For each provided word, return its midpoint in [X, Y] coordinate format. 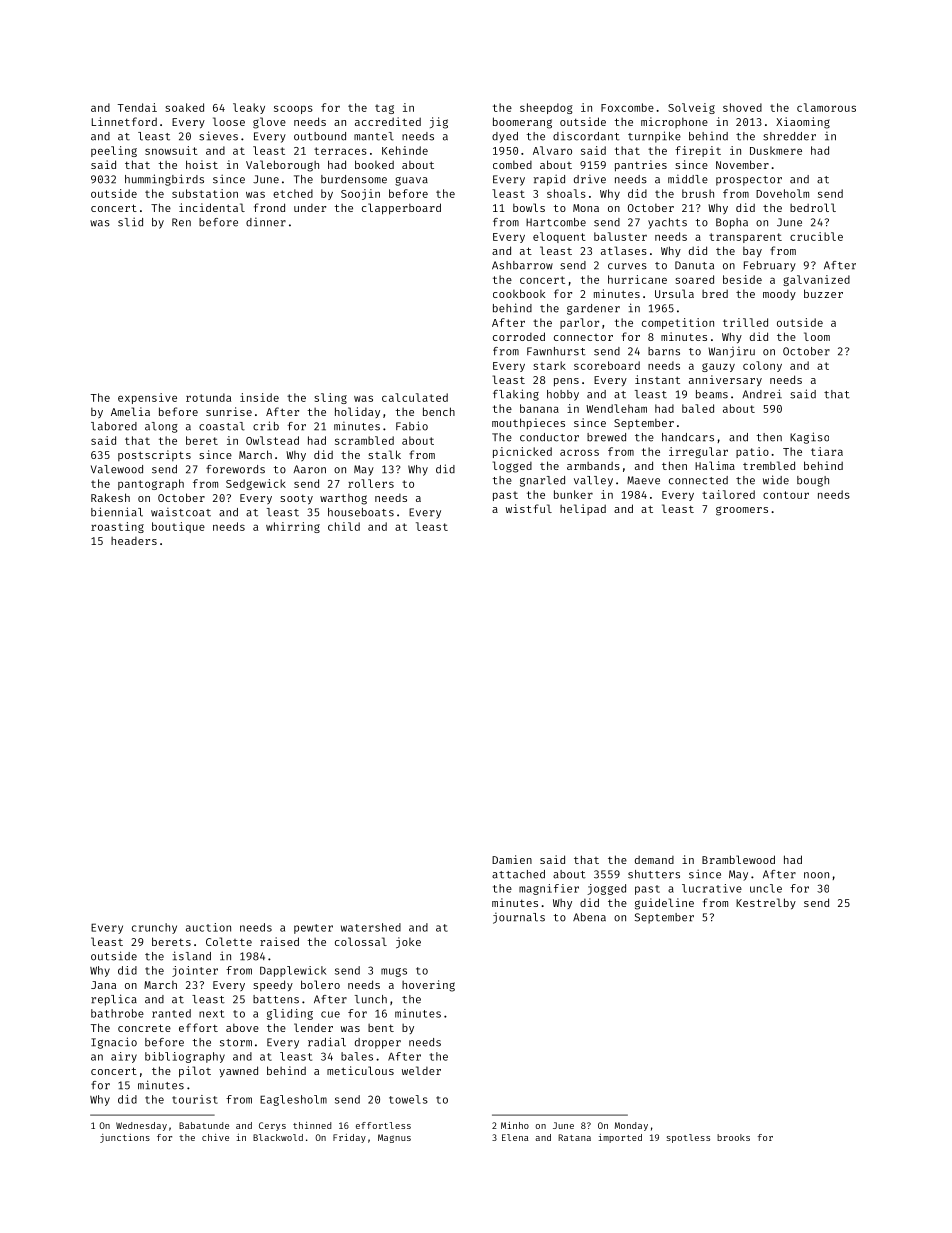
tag [384, 109]
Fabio [412, 426]
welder [421, 1070]
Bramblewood [738, 859]
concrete [144, 1028]
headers [134, 541]
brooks [733, 1137]
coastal [222, 426]
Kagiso [809, 438]
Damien [512, 859]
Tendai [137, 107]
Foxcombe [627, 107]
